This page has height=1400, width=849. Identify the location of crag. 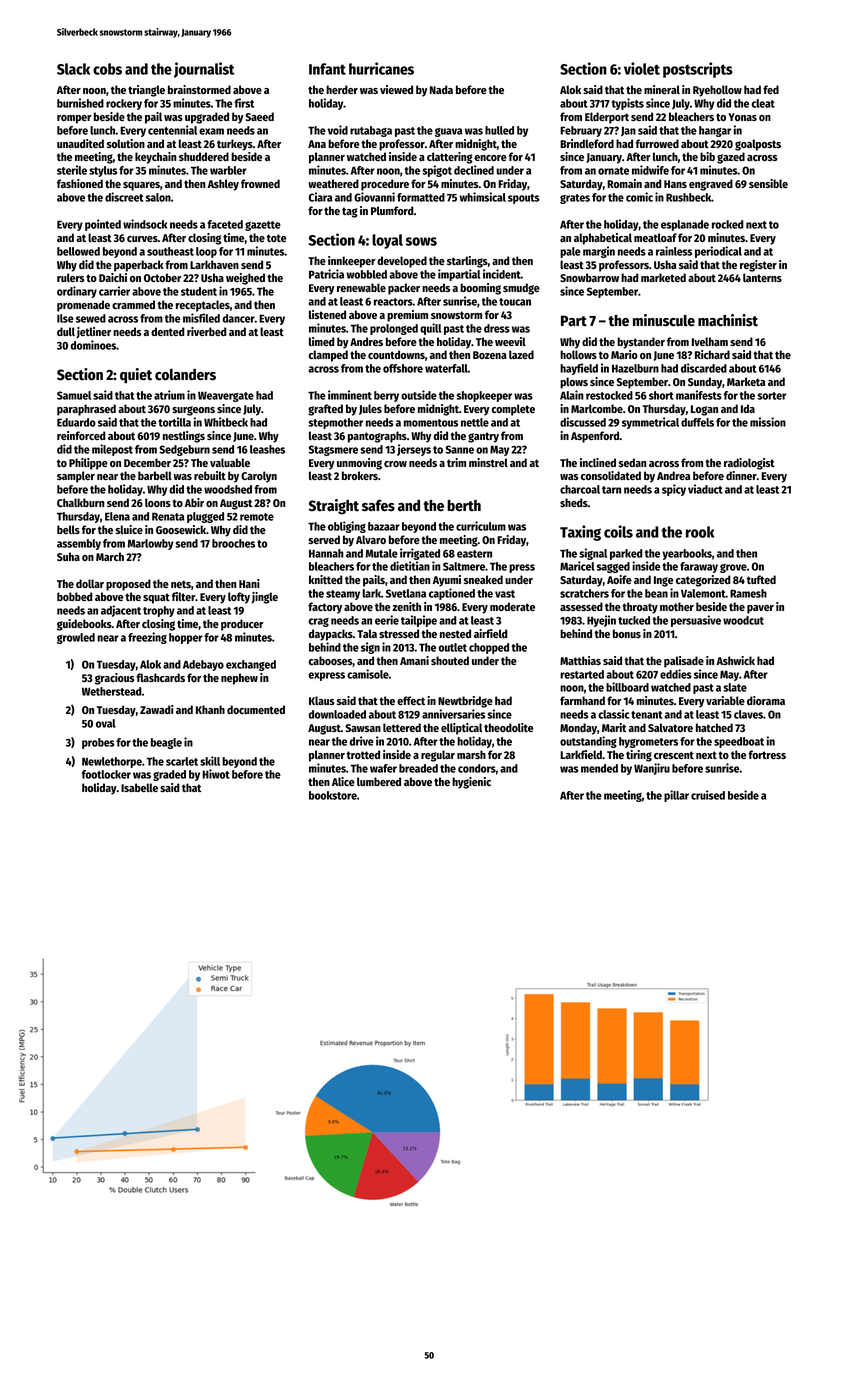
(318, 622).
